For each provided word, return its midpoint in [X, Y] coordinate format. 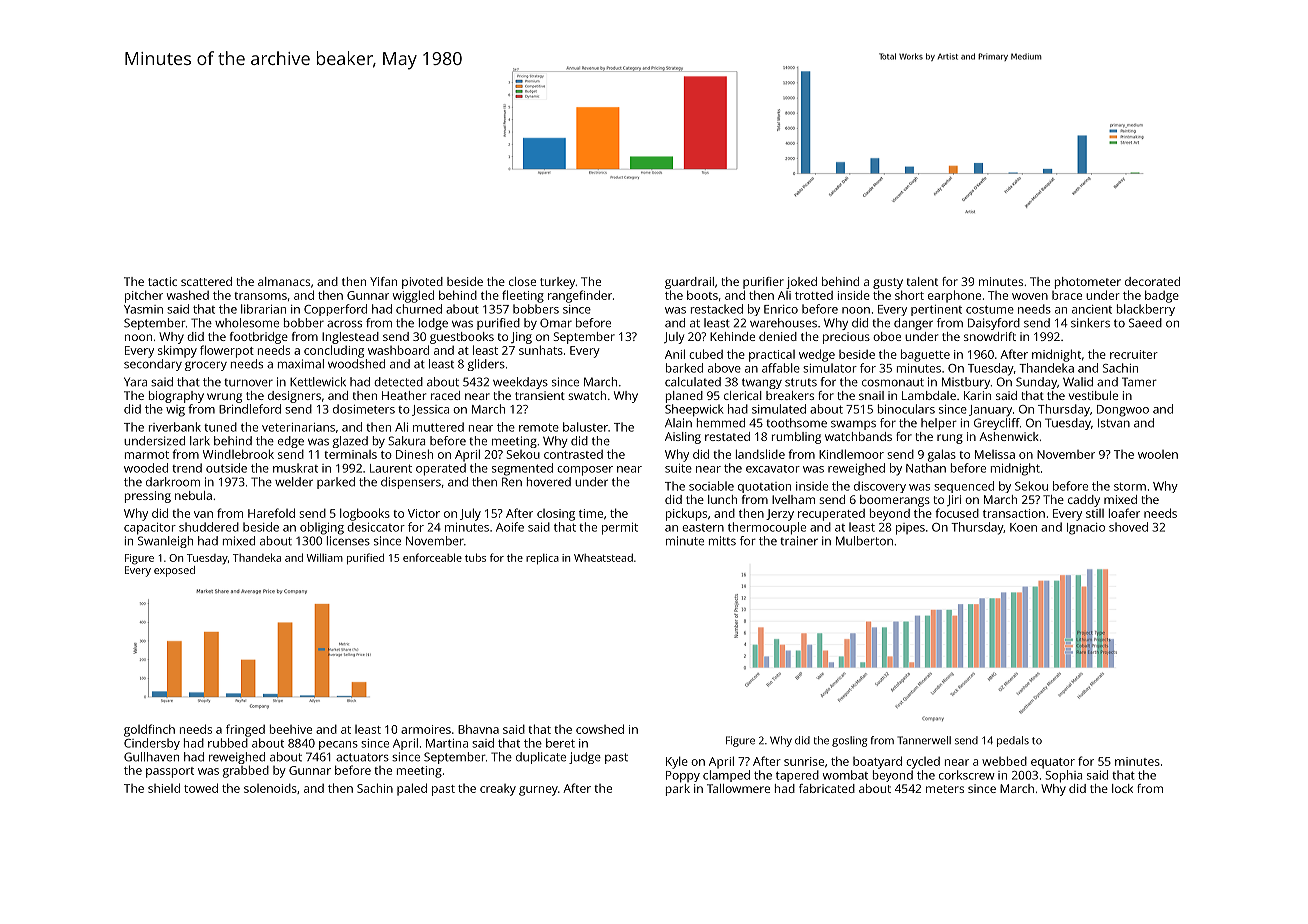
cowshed [600, 729]
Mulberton [864, 541]
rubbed [228, 743]
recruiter [1134, 354]
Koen [1023, 527]
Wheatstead [603, 558]
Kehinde [732, 336]
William [325, 557]
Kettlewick [318, 382]
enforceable [432, 557]
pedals [1013, 741]
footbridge [259, 338]
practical [772, 356]
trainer [799, 541]
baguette [925, 355]
